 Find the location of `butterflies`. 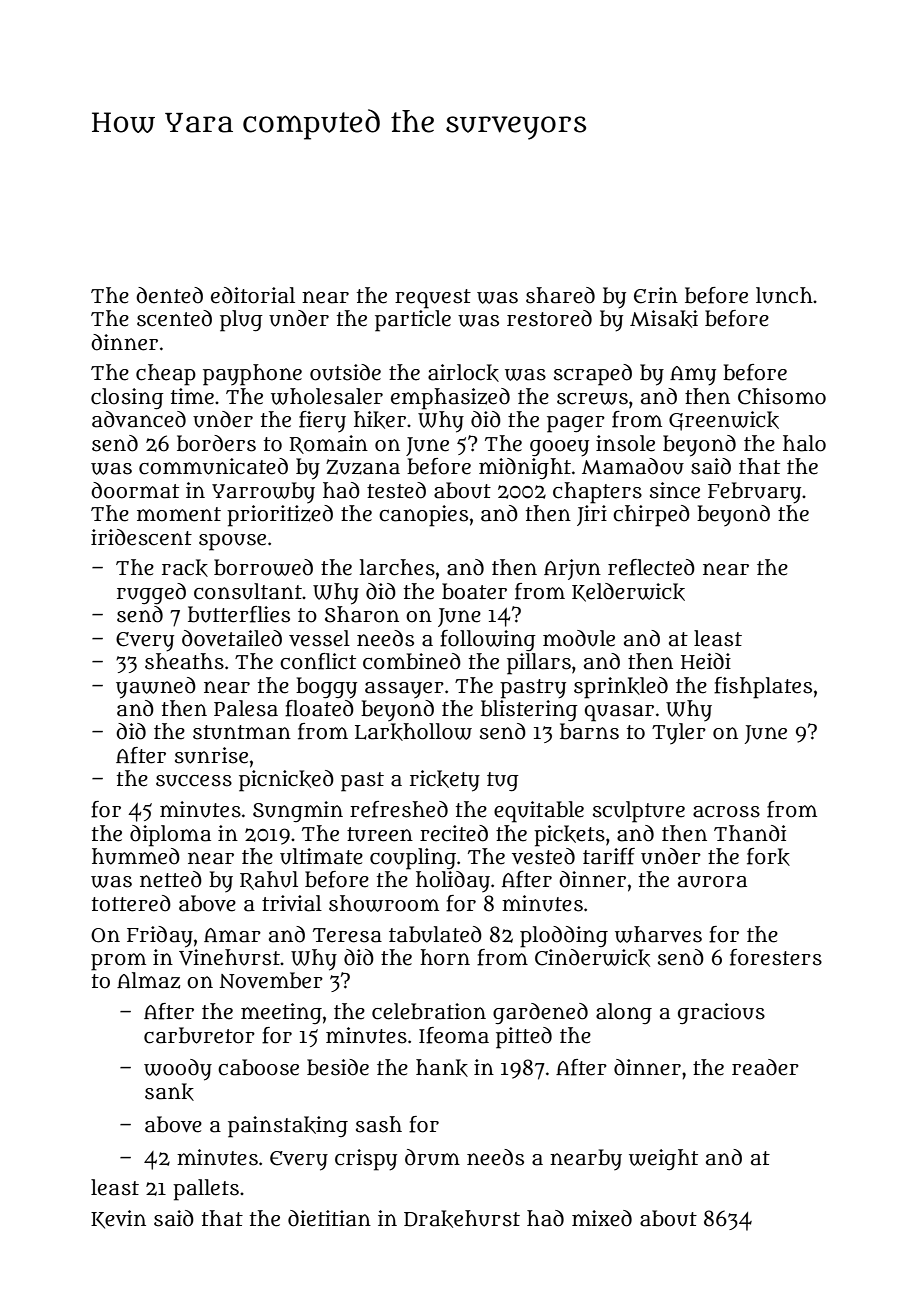

butterflies is located at coordinates (239, 614).
